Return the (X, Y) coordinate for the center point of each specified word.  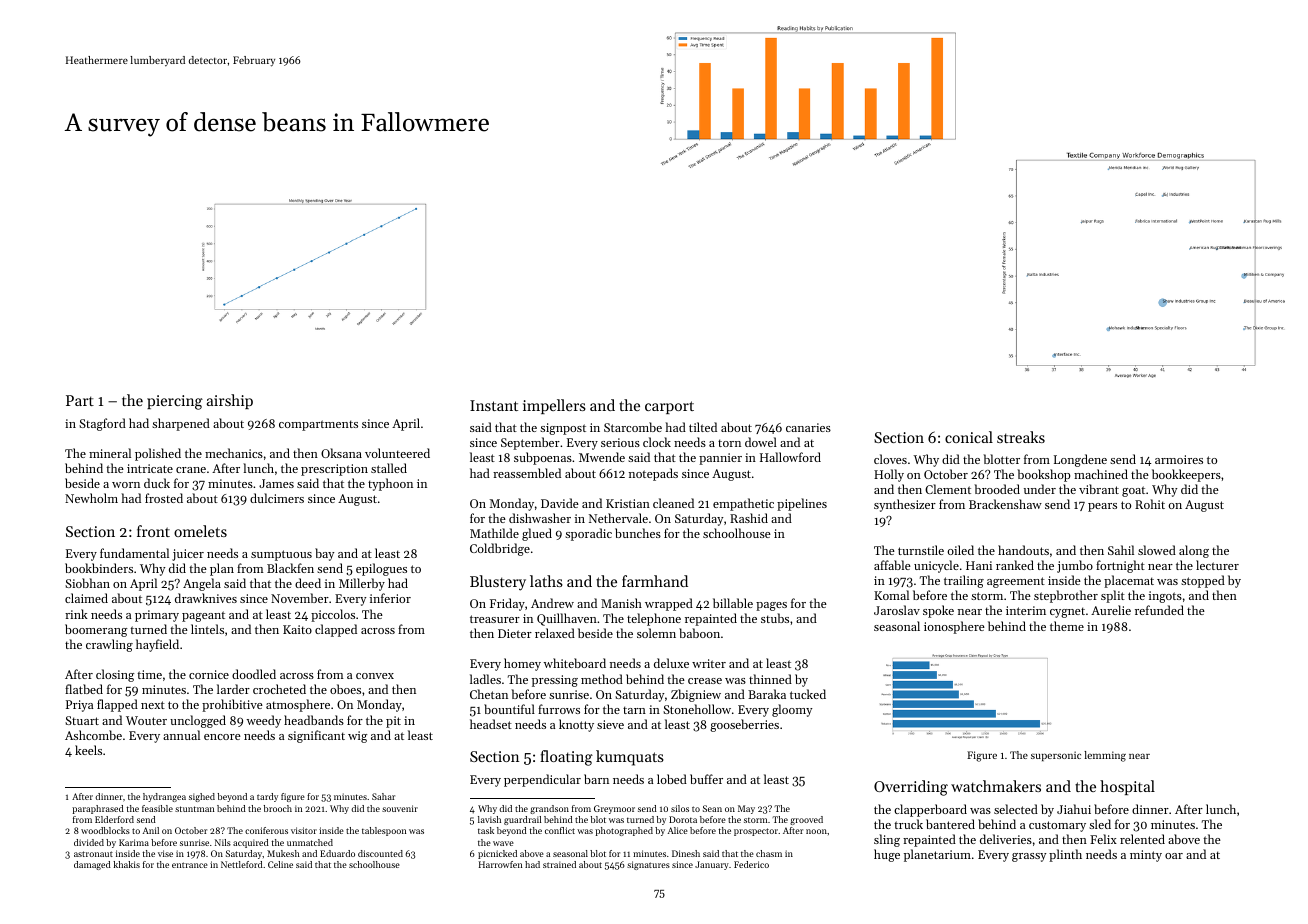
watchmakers (996, 786)
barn (596, 779)
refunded (1159, 610)
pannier (720, 459)
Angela (202, 584)
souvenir (400, 808)
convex (375, 676)
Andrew (552, 603)
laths (546, 581)
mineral (110, 453)
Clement (948, 489)
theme (1067, 626)
